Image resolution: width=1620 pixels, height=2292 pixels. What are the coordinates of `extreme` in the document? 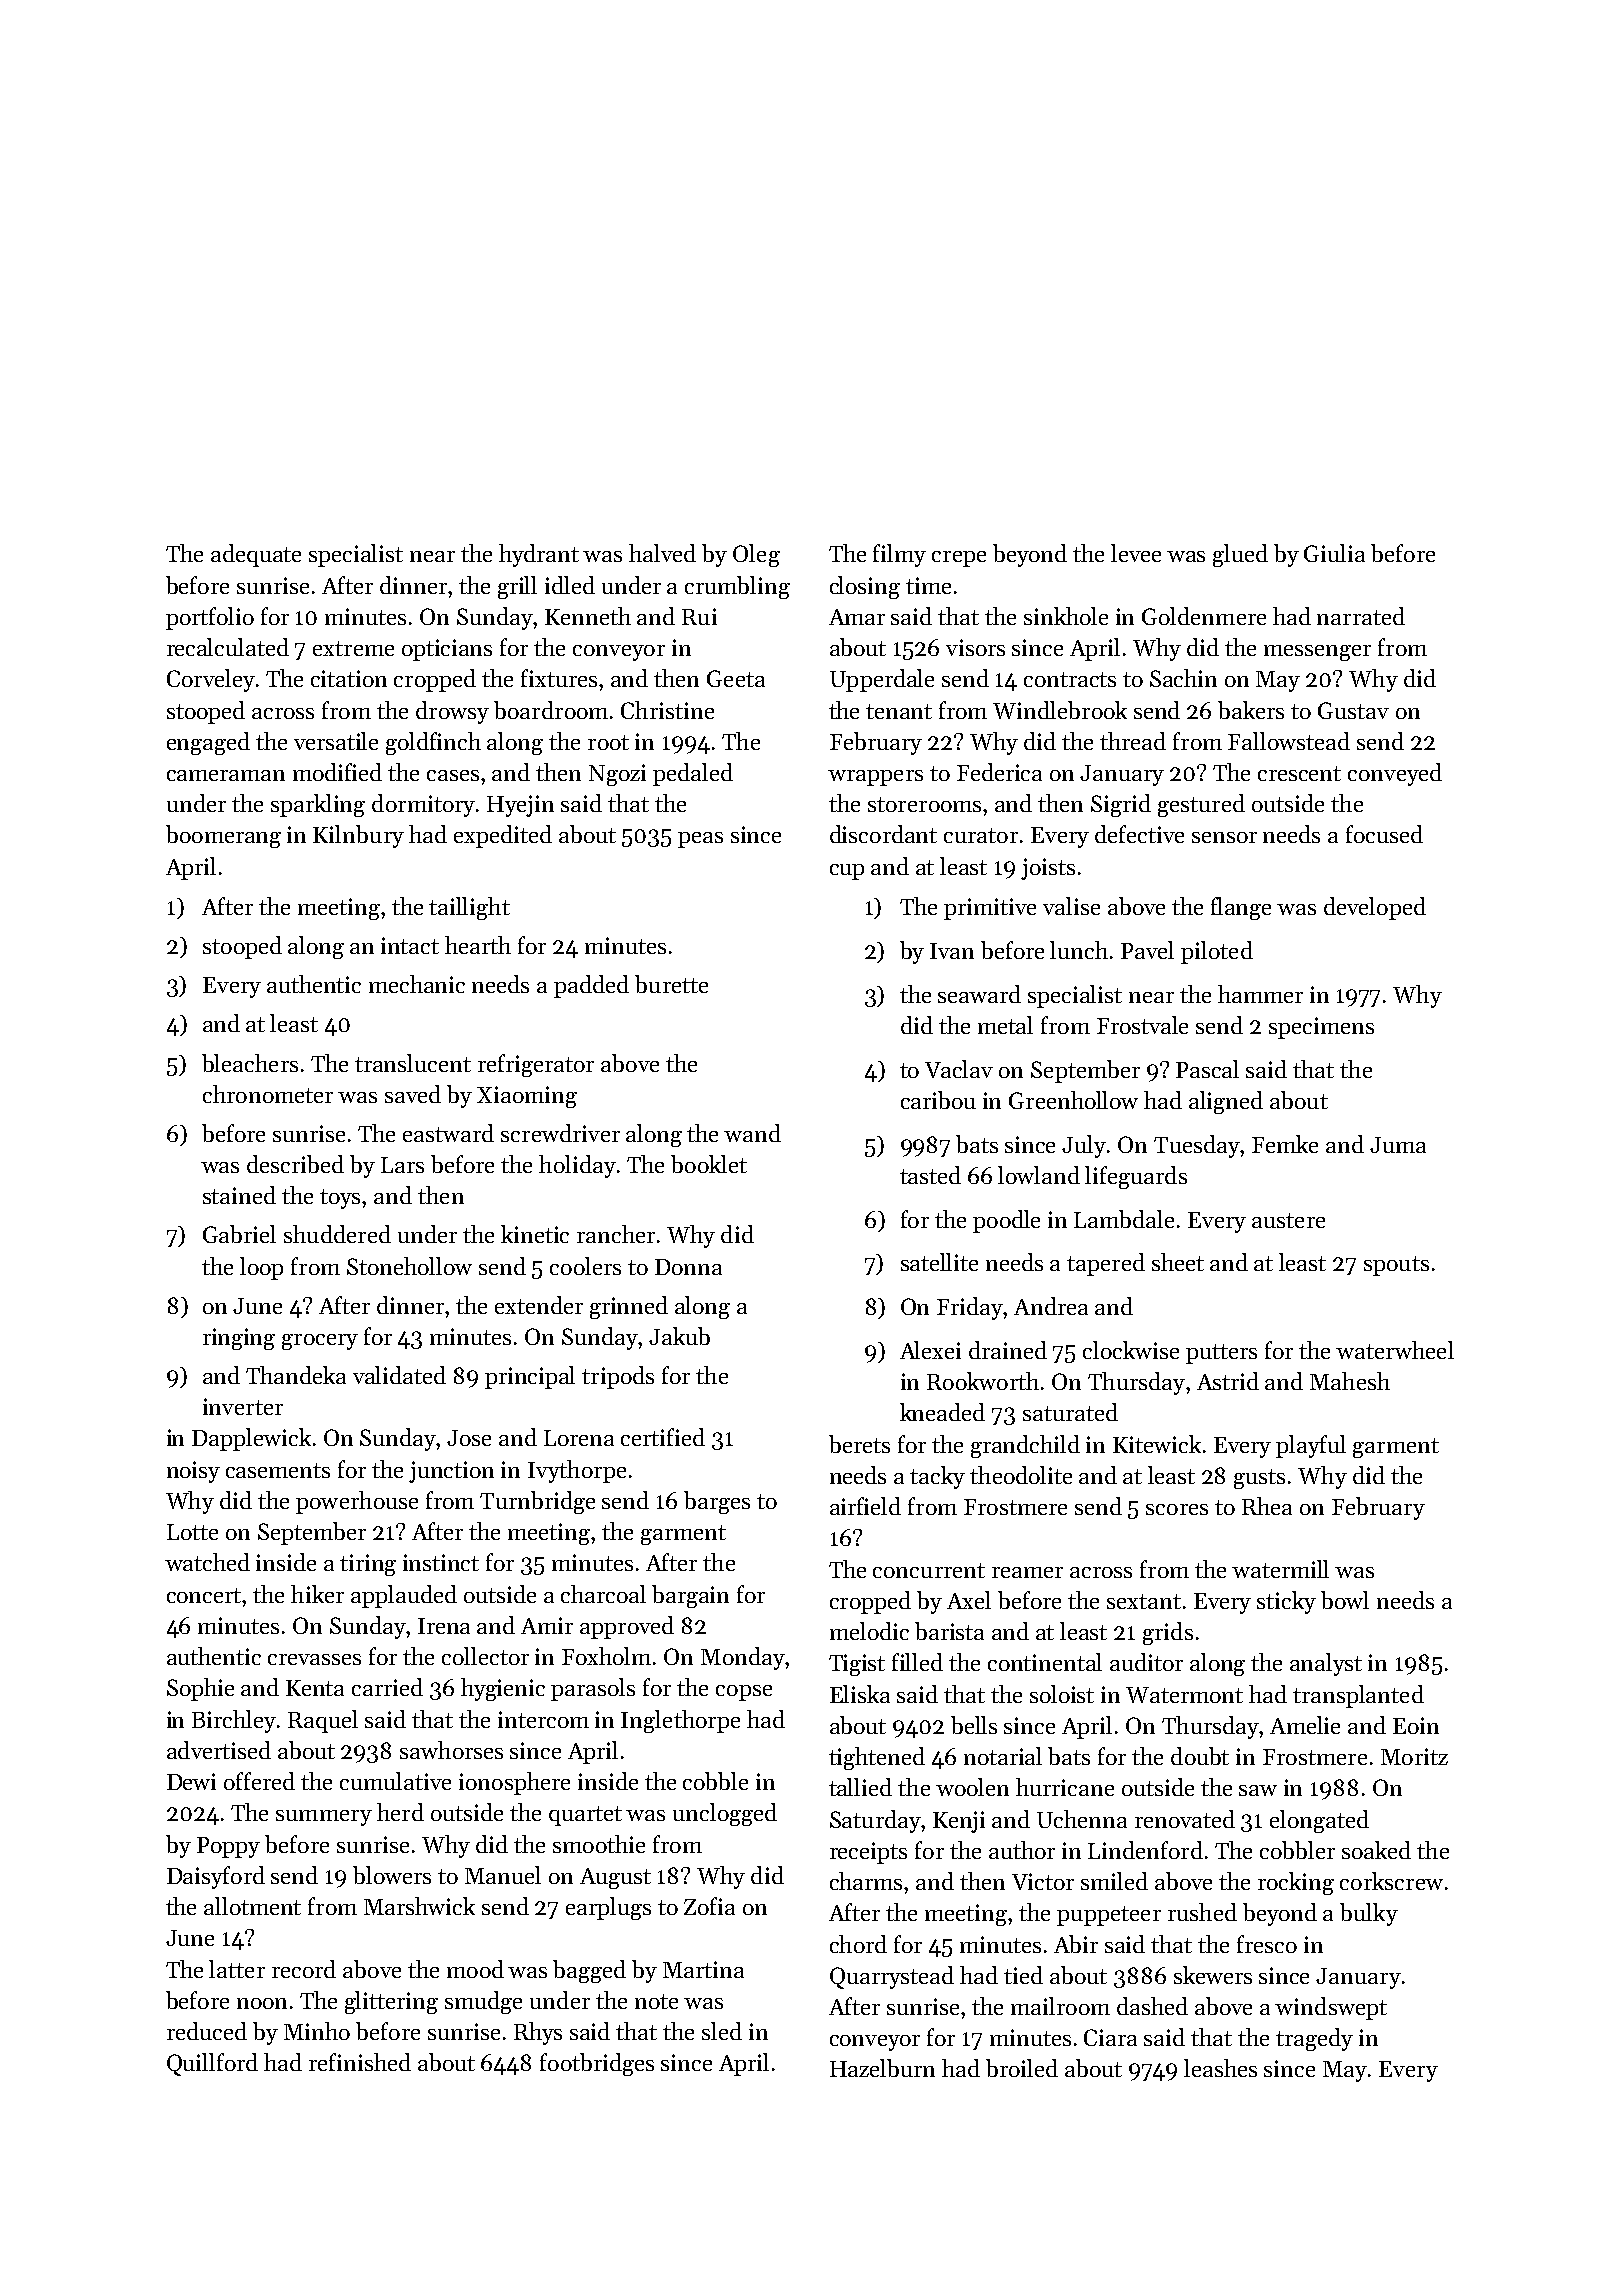 It's located at (353, 648).
